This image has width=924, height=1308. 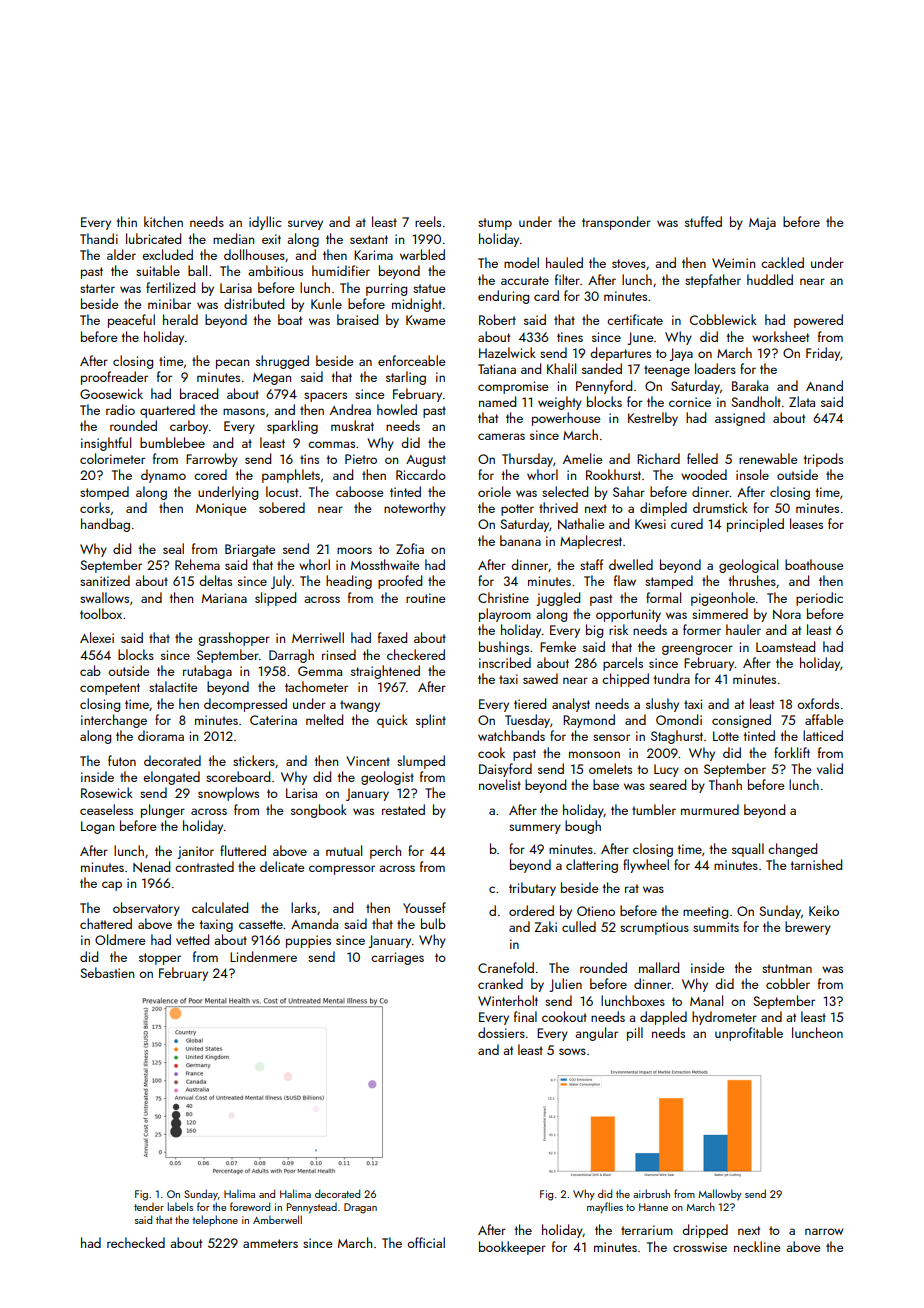 What do you see at coordinates (270, 1243) in the image?
I see `ammeters` at bounding box center [270, 1243].
